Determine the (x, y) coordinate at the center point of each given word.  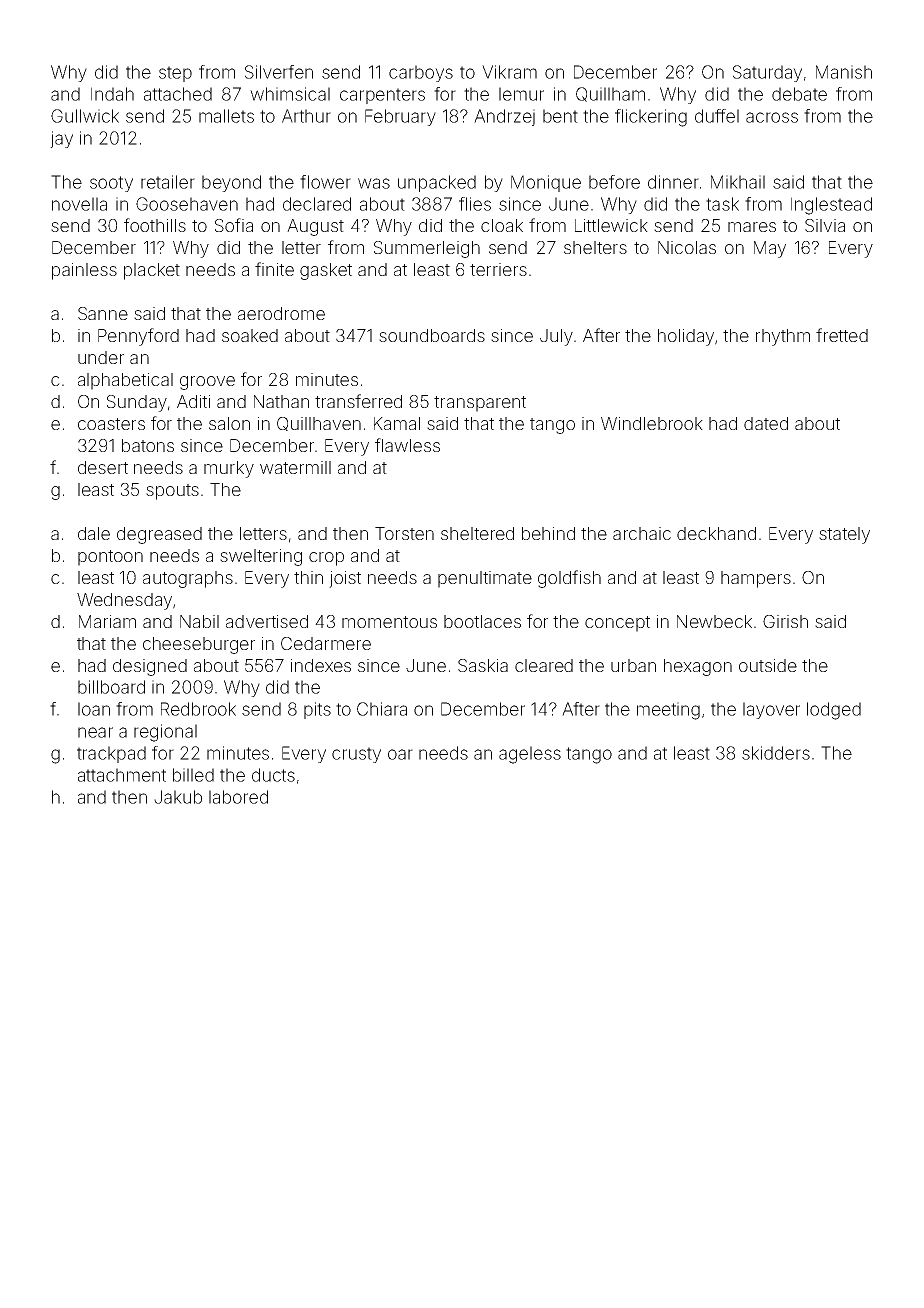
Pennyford (138, 337)
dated (766, 423)
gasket (326, 271)
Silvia (825, 225)
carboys (421, 73)
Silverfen (279, 72)
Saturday (767, 73)
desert (103, 467)
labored (238, 797)
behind (548, 533)
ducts (273, 775)
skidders (776, 753)
